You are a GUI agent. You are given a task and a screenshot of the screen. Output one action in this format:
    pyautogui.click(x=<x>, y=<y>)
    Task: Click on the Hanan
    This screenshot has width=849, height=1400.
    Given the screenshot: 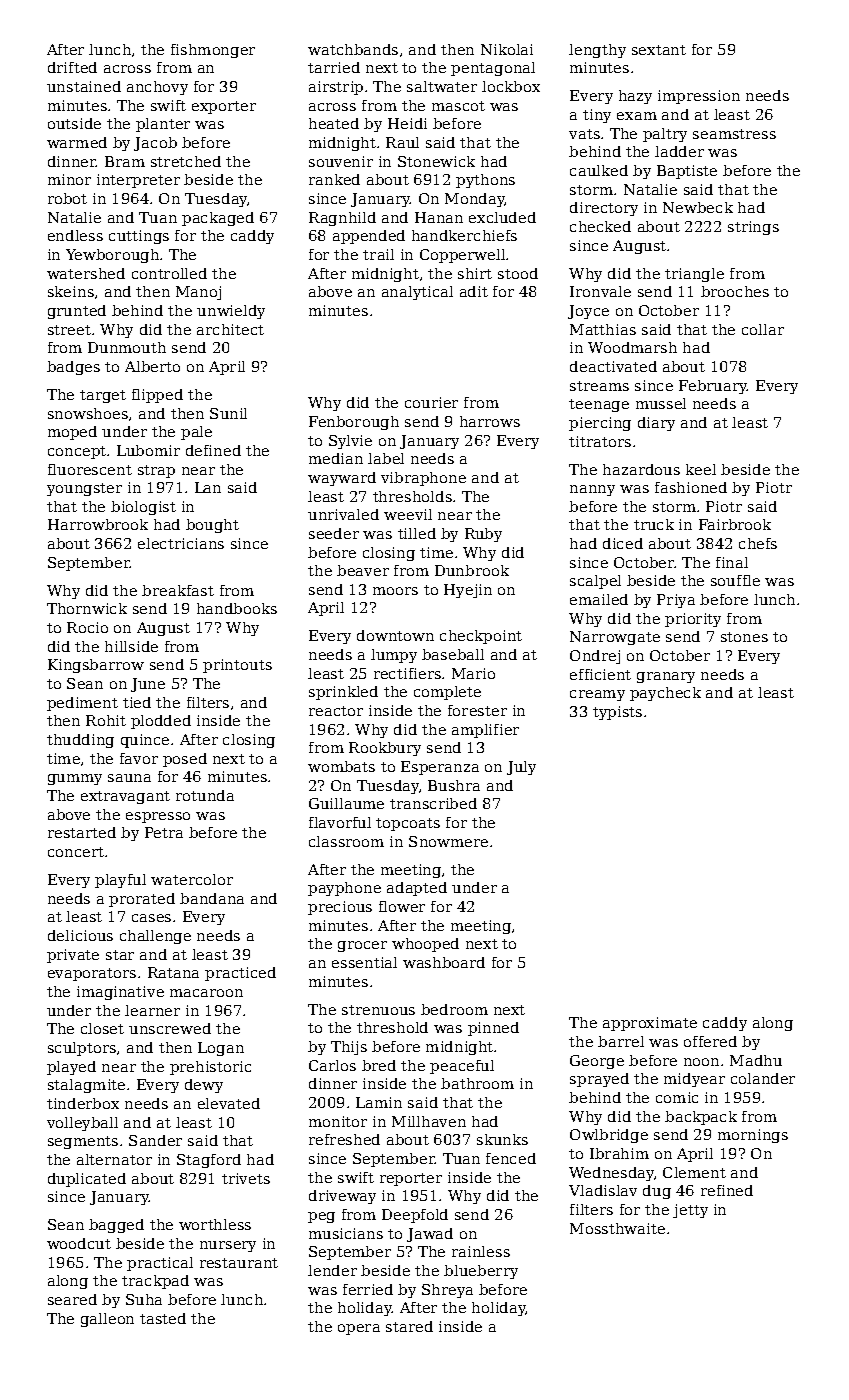 What is the action you would take?
    pyautogui.click(x=439, y=217)
